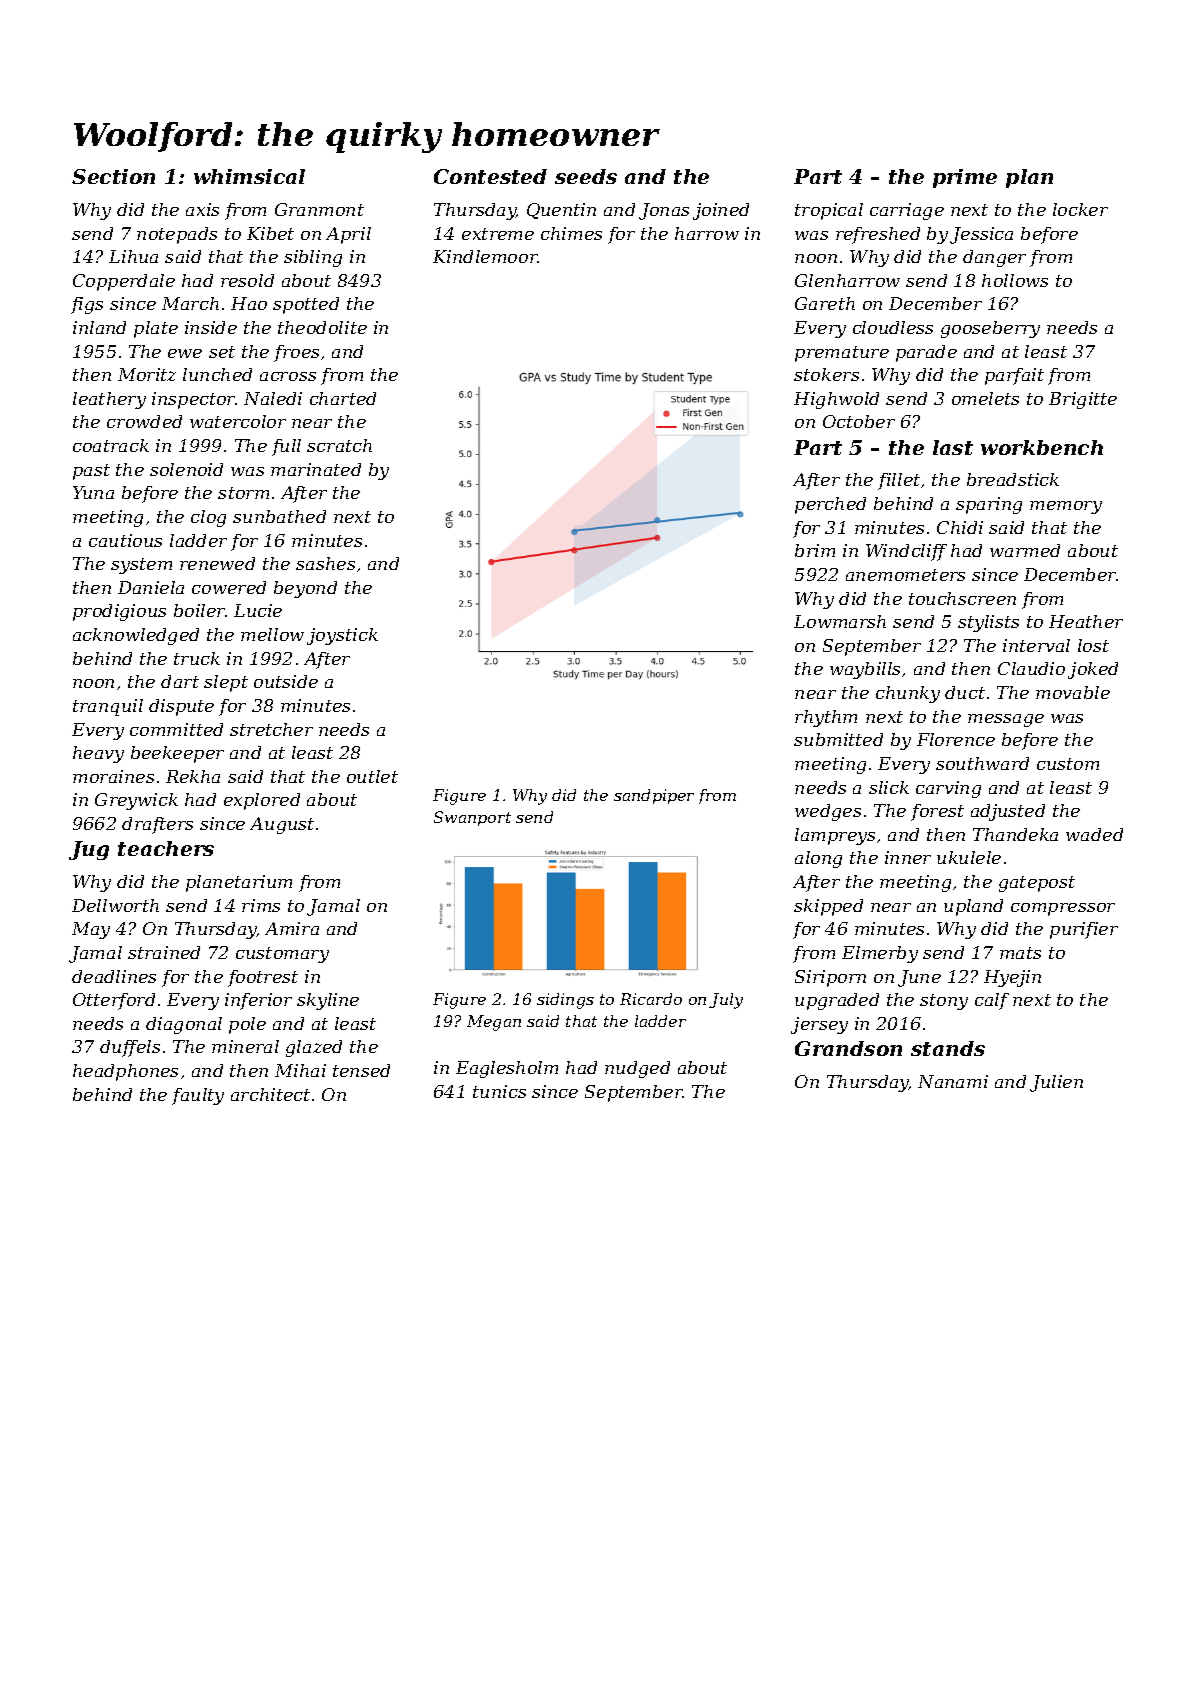 The image size is (1199, 1696). Describe the element at coordinates (490, 176) in the screenshot. I see `Contested` at that location.
